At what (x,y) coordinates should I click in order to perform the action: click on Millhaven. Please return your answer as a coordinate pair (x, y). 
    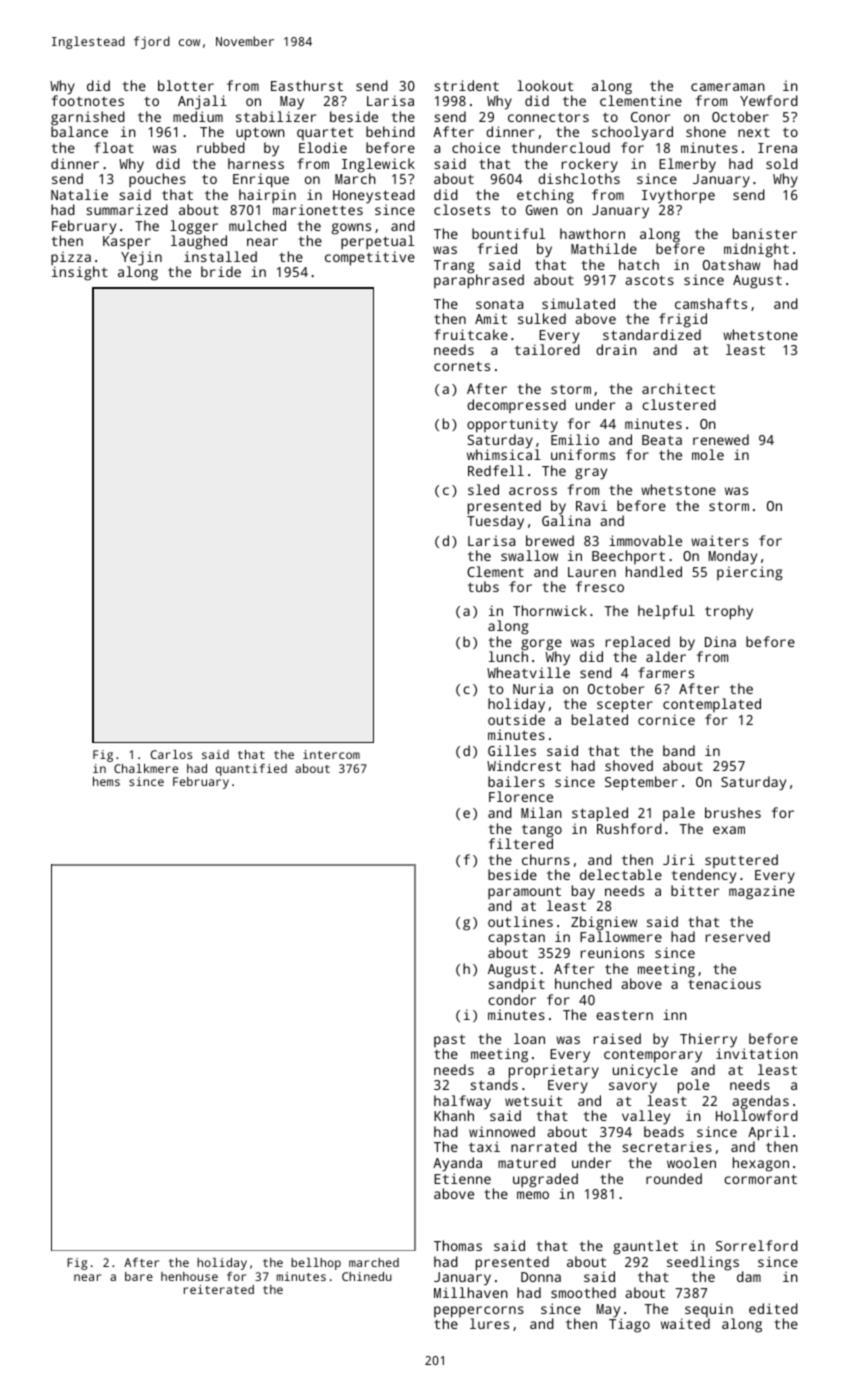
    Looking at the image, I should click on (471, 1292).
